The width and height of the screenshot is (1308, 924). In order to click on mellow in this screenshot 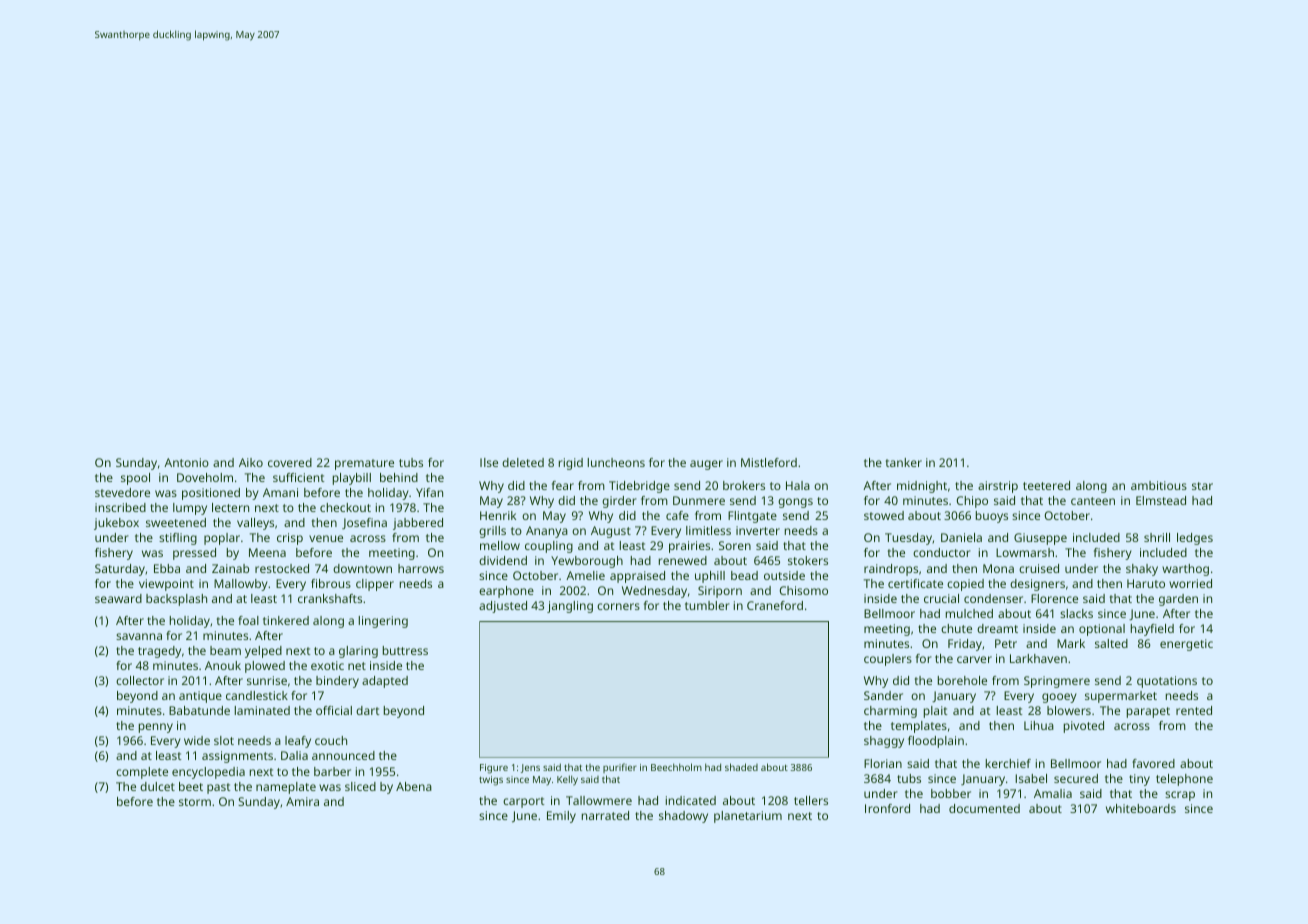, I will do `click(500, 545)`.
